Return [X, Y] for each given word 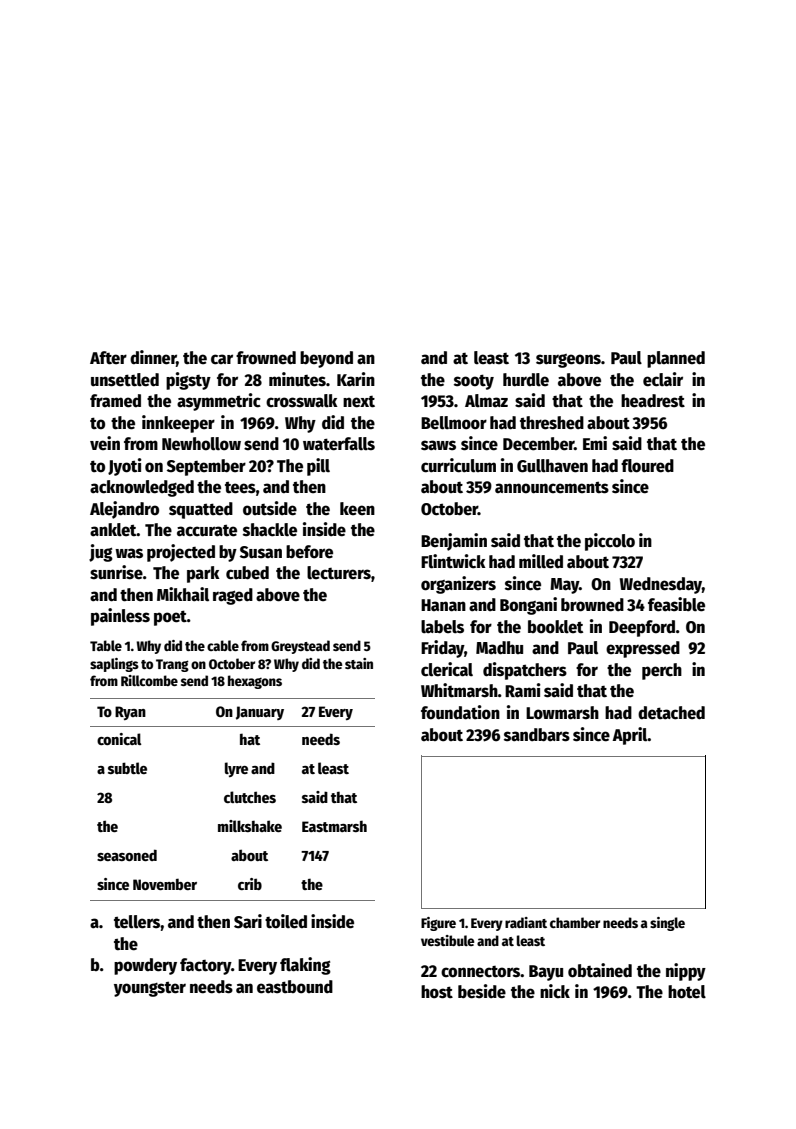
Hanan [443, 605]
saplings [114, 665]
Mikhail [183, 594]
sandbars [537, 735]
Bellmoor [454, 423]
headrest [653, 401]
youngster [150, 989]
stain [359, 663]
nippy [686, 972]
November [165, 884]
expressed [643, 649]
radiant [526, 922]
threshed [552, 423]
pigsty [188, 381]
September [206, 467]
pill [318, 467]
